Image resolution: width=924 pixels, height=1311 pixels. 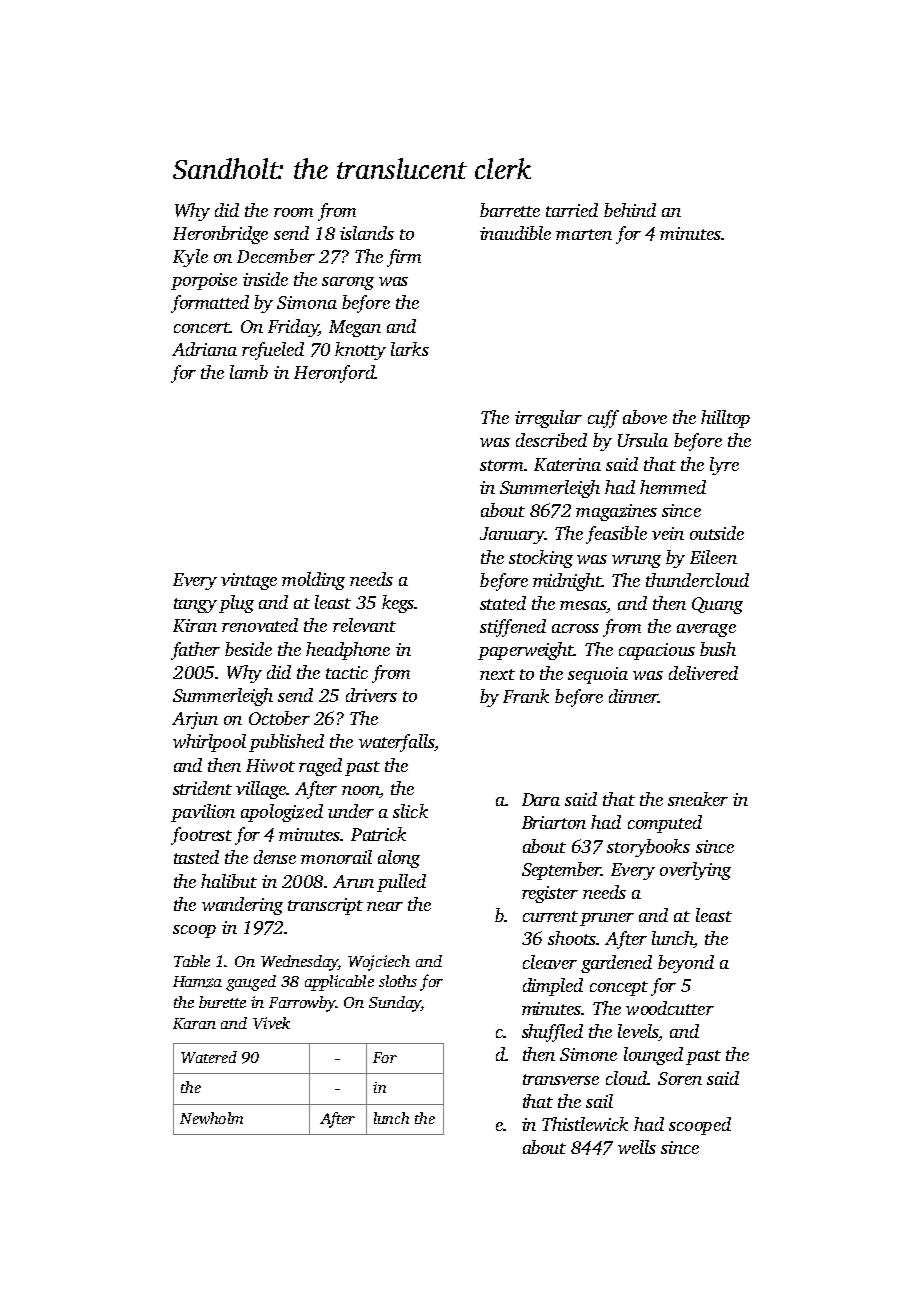 What do you see at coordinates (211, 1118) in the document?
I see `Newholm` at bounding box center [211, 1118].
